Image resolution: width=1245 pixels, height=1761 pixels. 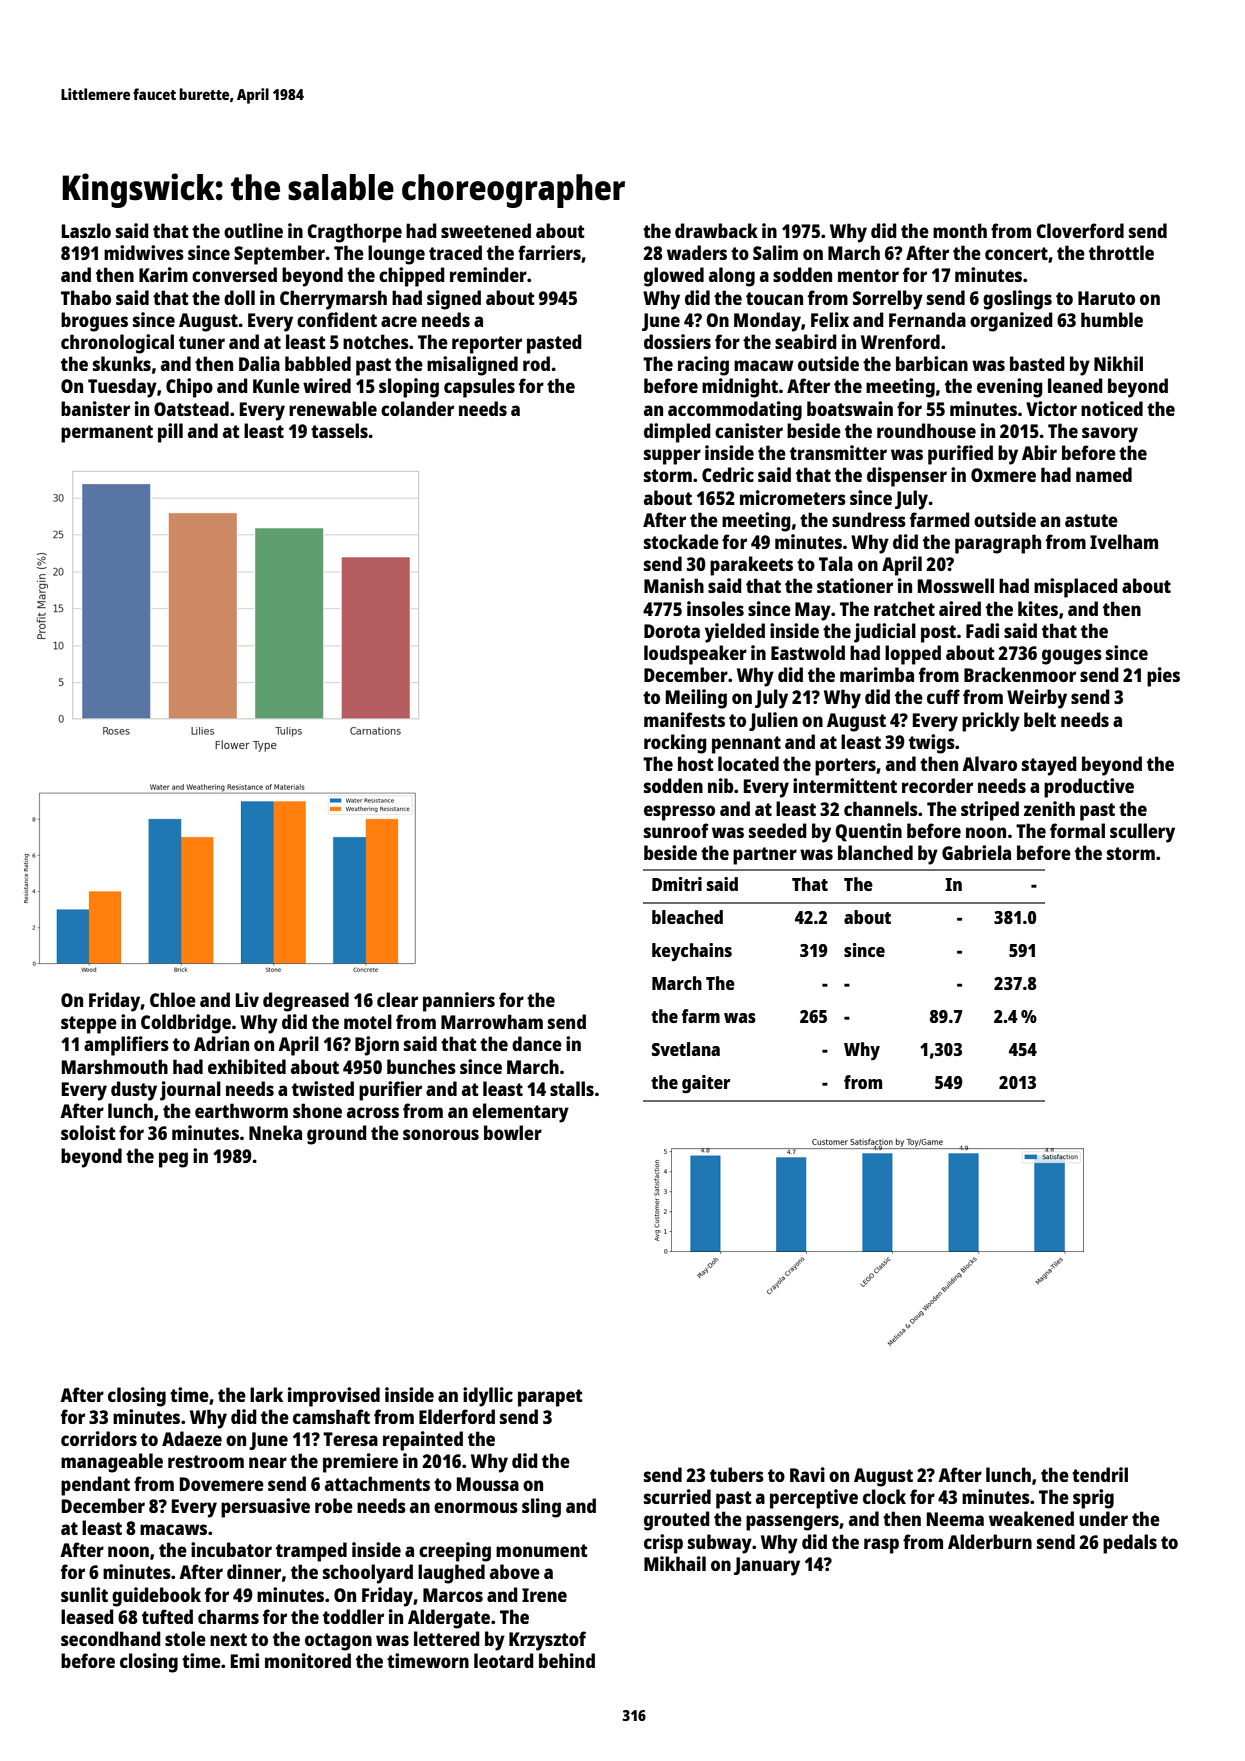 What do you see at coordinates (960, 230) in the image?
I see `month` at bounding box center [960, 230].
